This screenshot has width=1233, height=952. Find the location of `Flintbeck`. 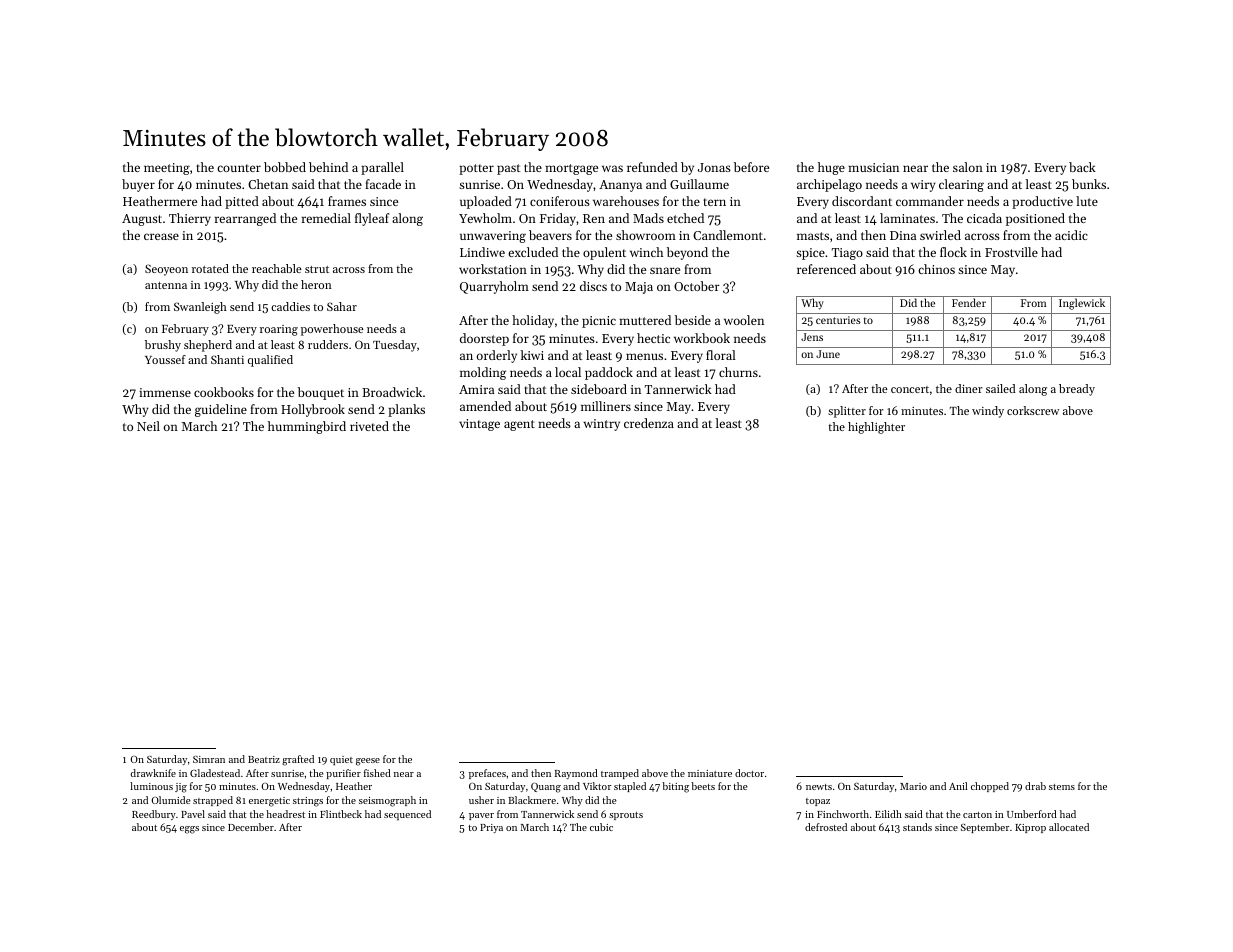

Flintbeck is located at coordinates (341, 814).
